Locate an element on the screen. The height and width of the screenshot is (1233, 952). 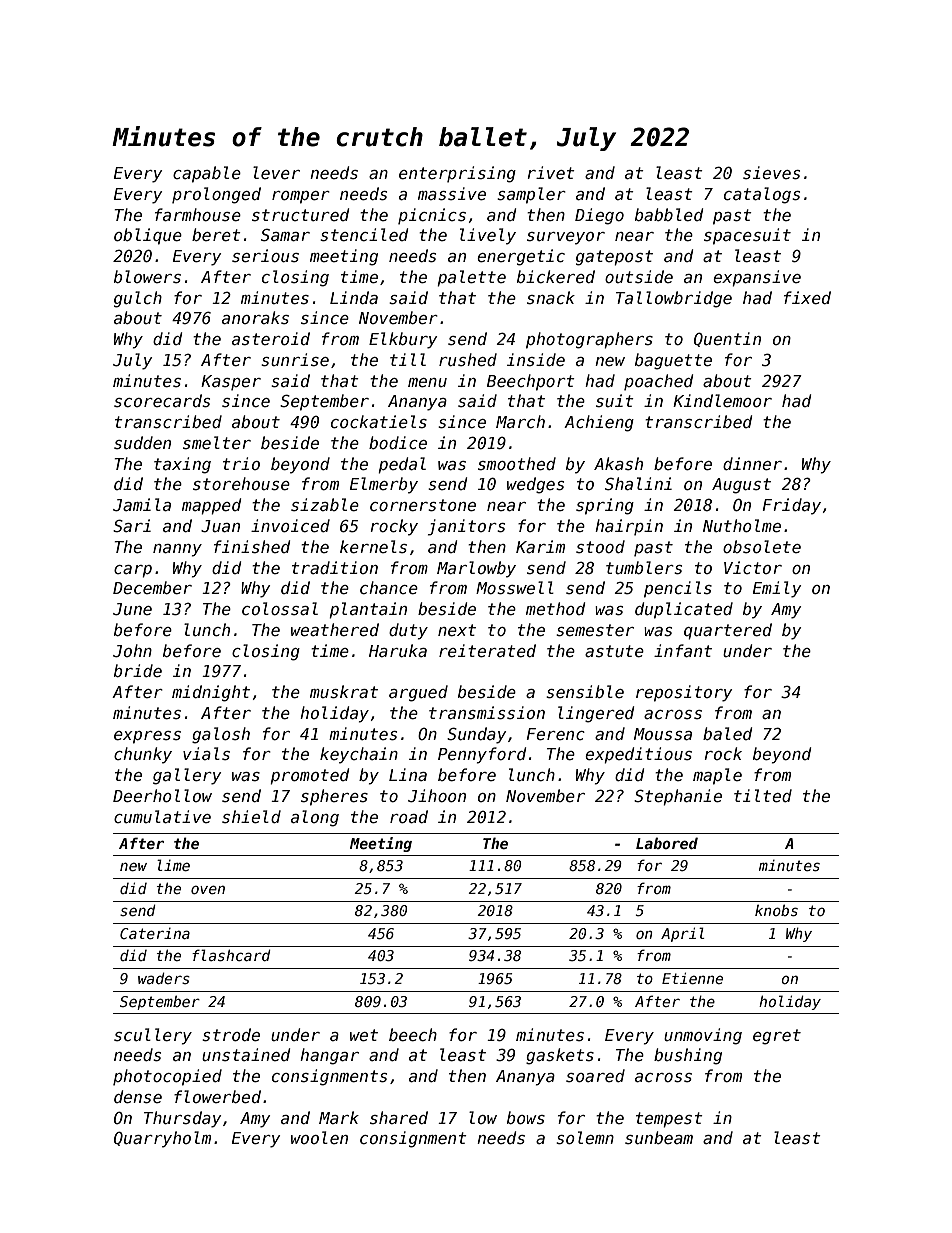
trio is located at coordinates (241, 463).
